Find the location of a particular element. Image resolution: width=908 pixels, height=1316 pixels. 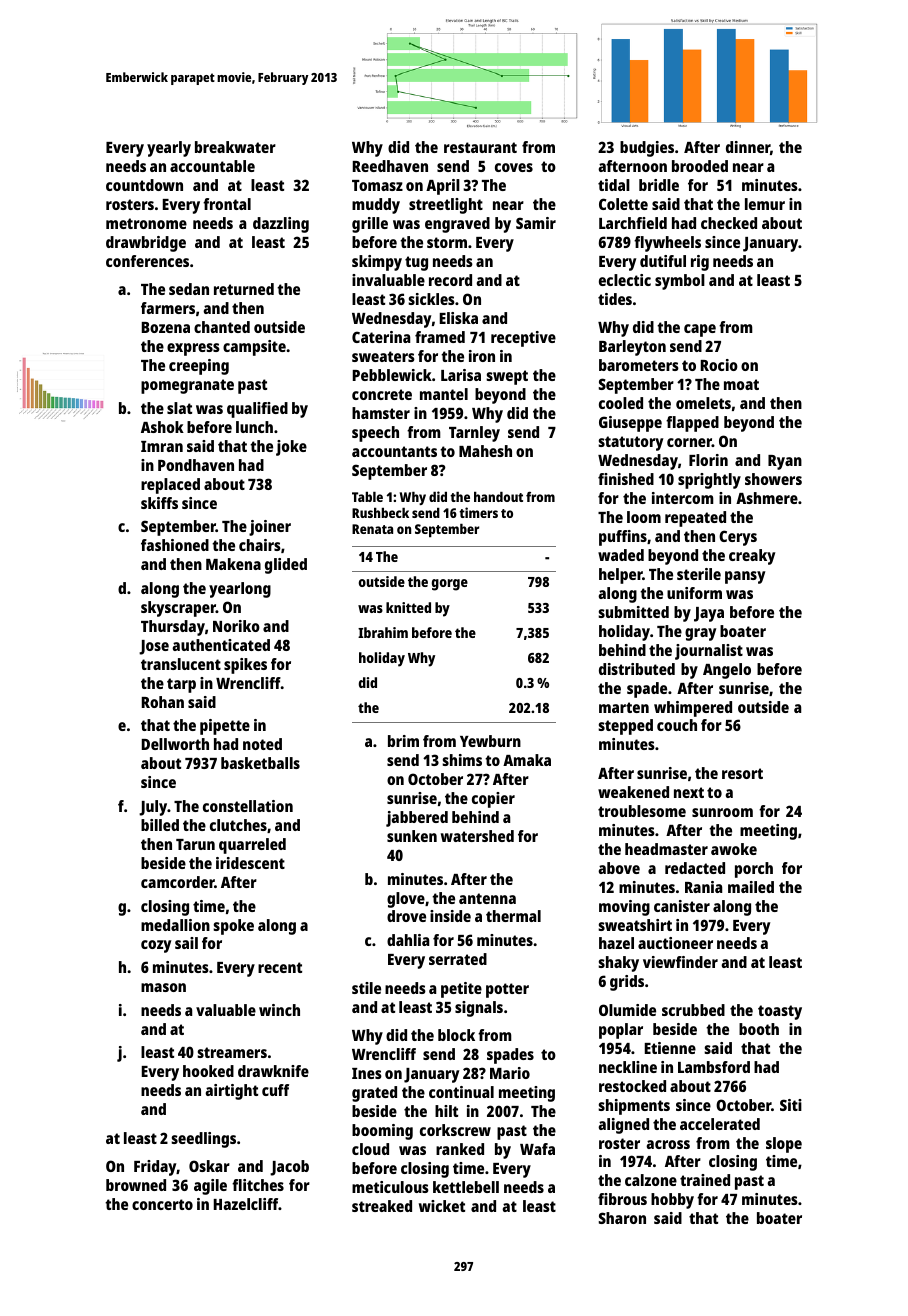

Jose is located at coordinates (154, 647).
